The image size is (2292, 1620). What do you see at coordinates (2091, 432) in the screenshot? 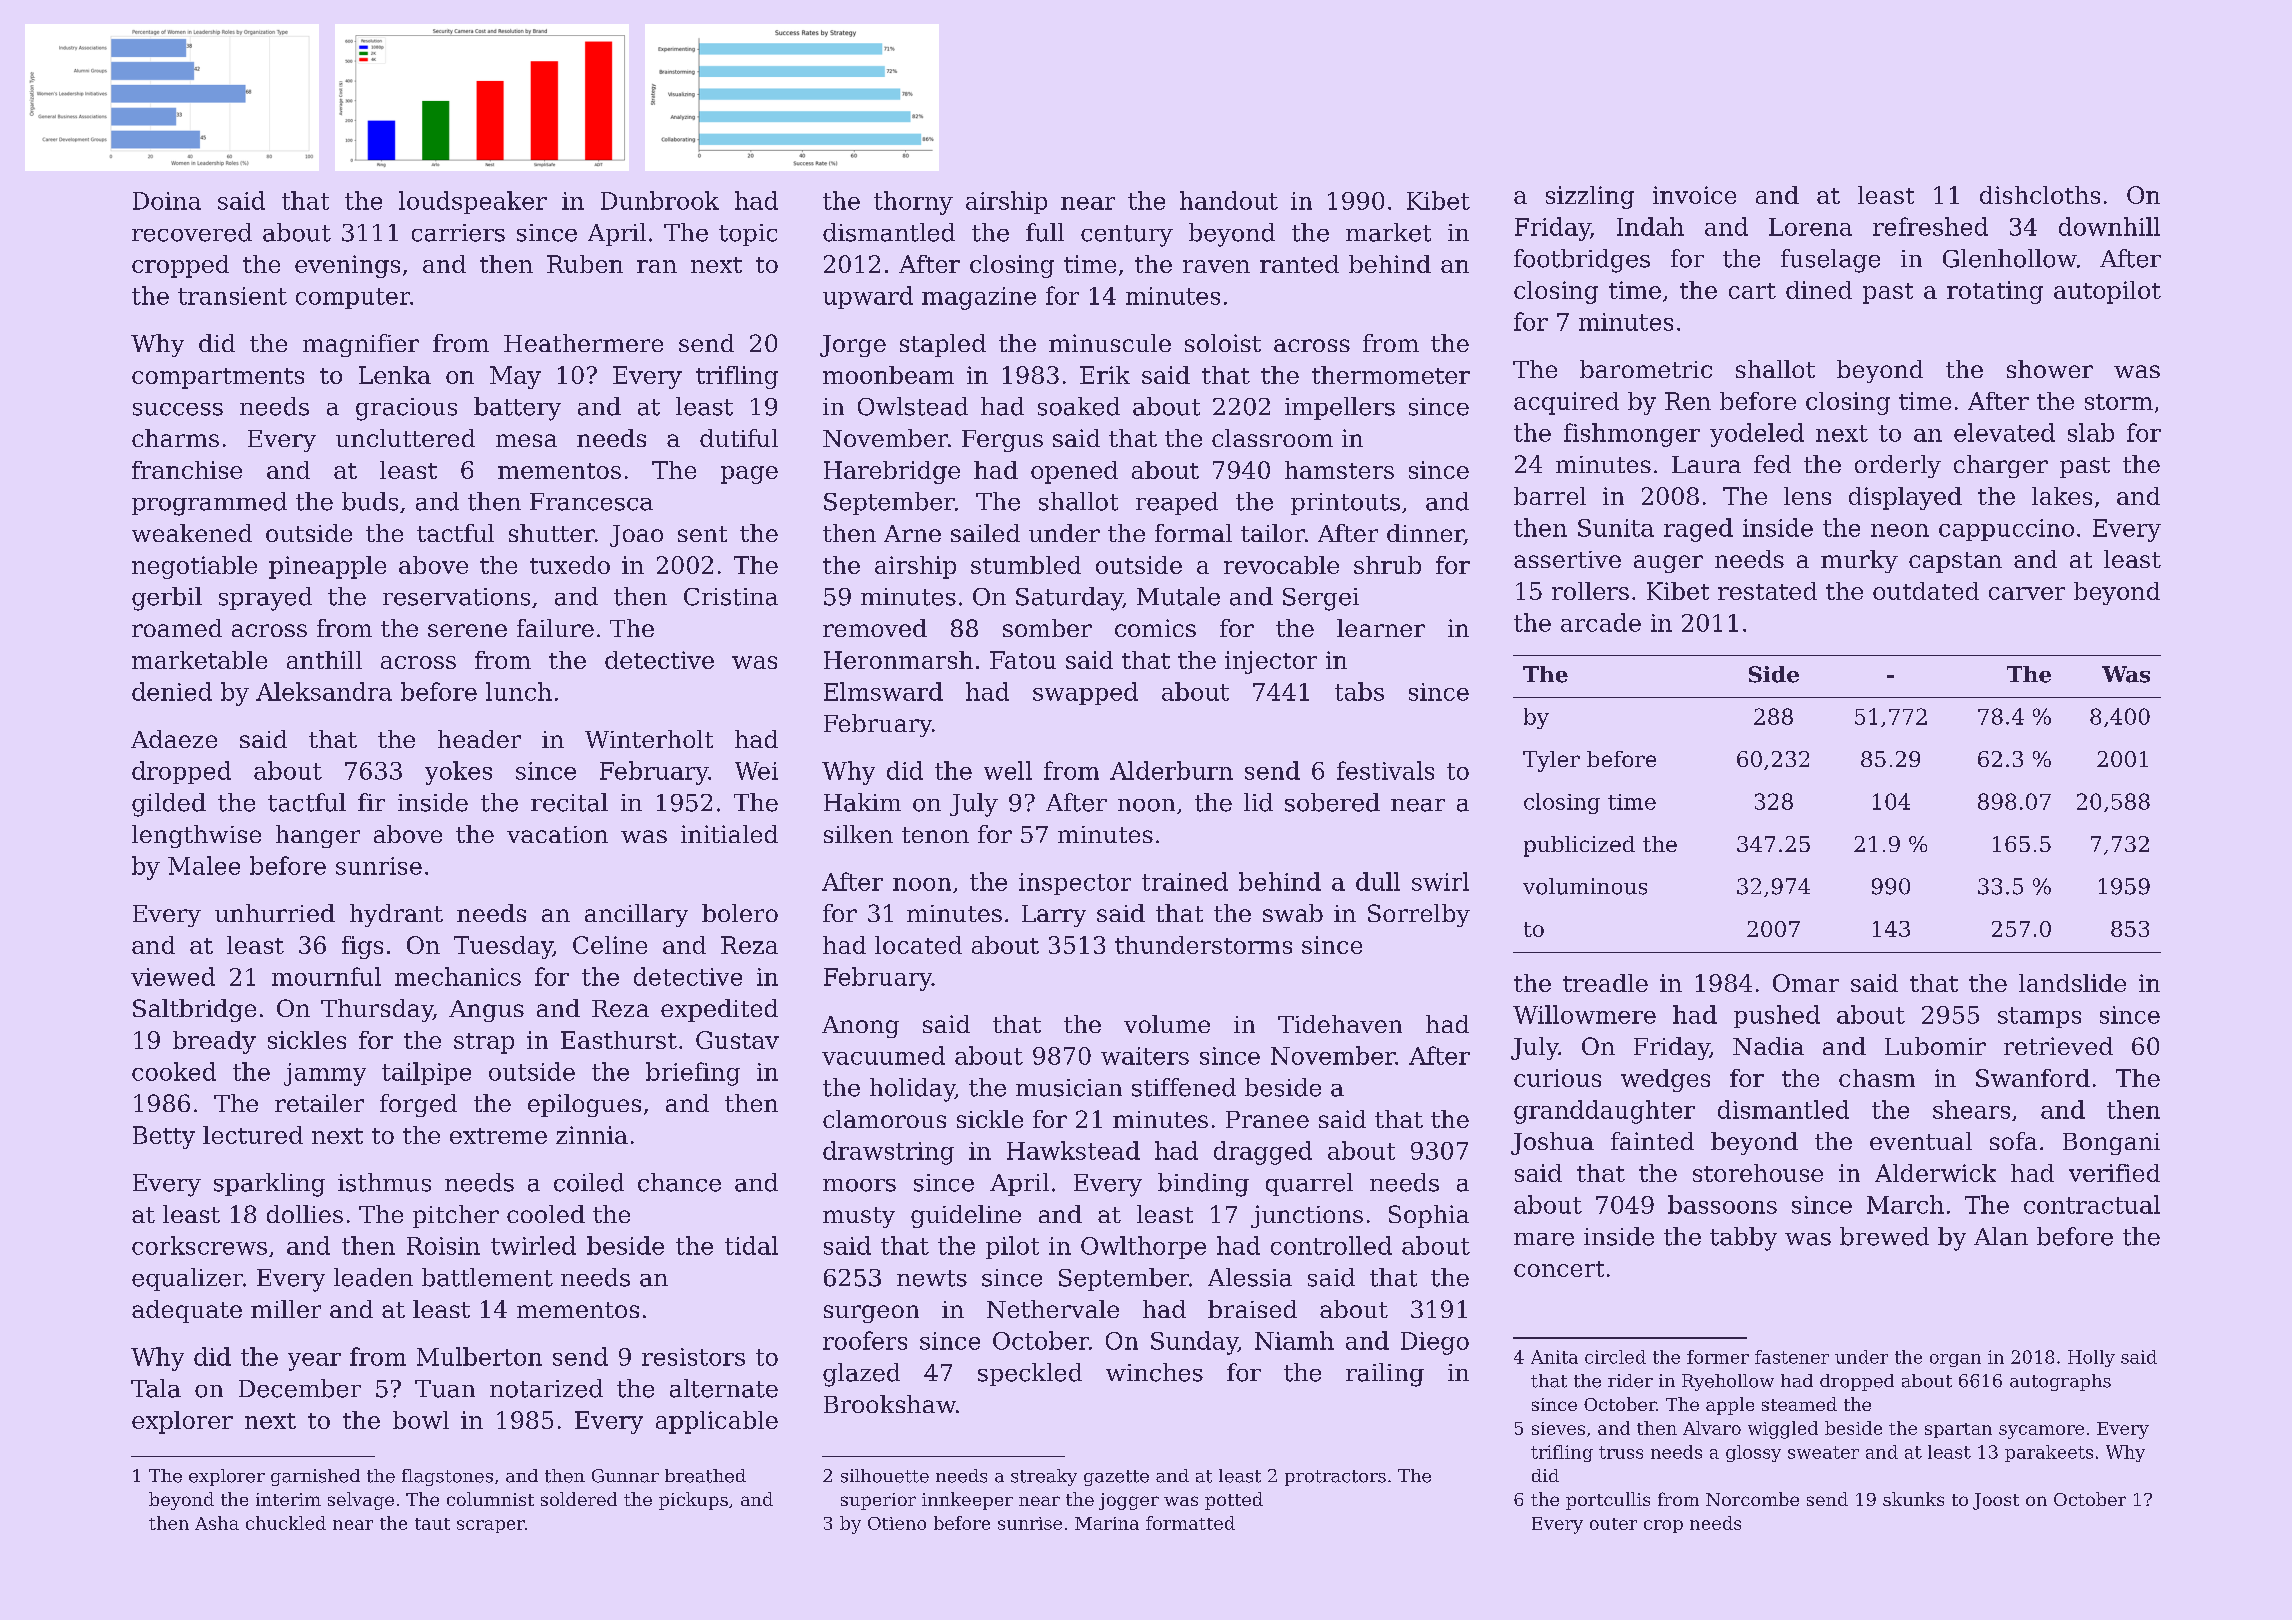
I see `slab` at bounding box center [2091, 432].
